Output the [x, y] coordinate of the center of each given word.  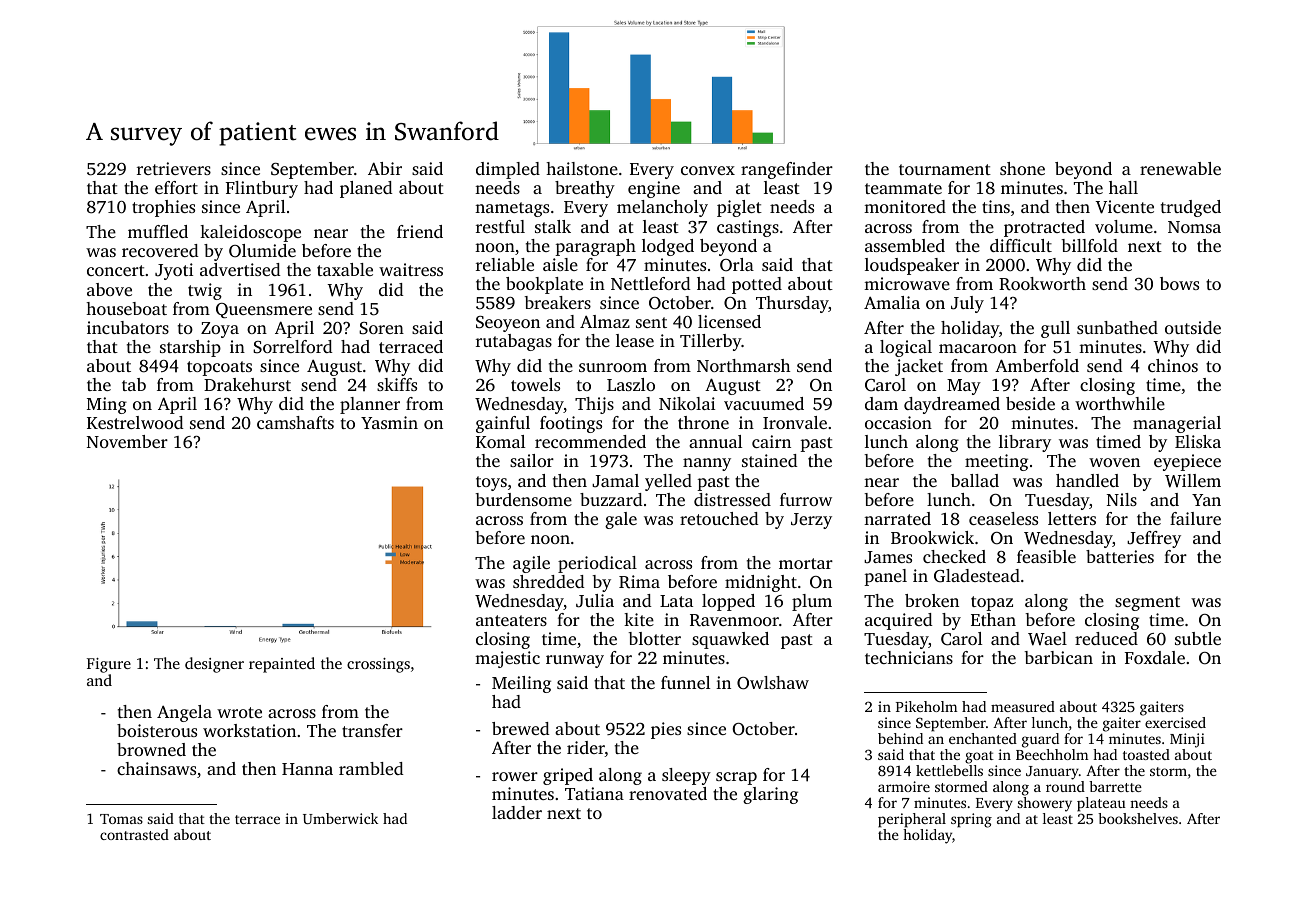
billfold [1089, 245]
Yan [1206, 500]
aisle [560, 264]
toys [491, 483]
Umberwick [340, 818]
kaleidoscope [250, 233]
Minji [1187, 740]
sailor [532, 460]
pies [666, 730]
